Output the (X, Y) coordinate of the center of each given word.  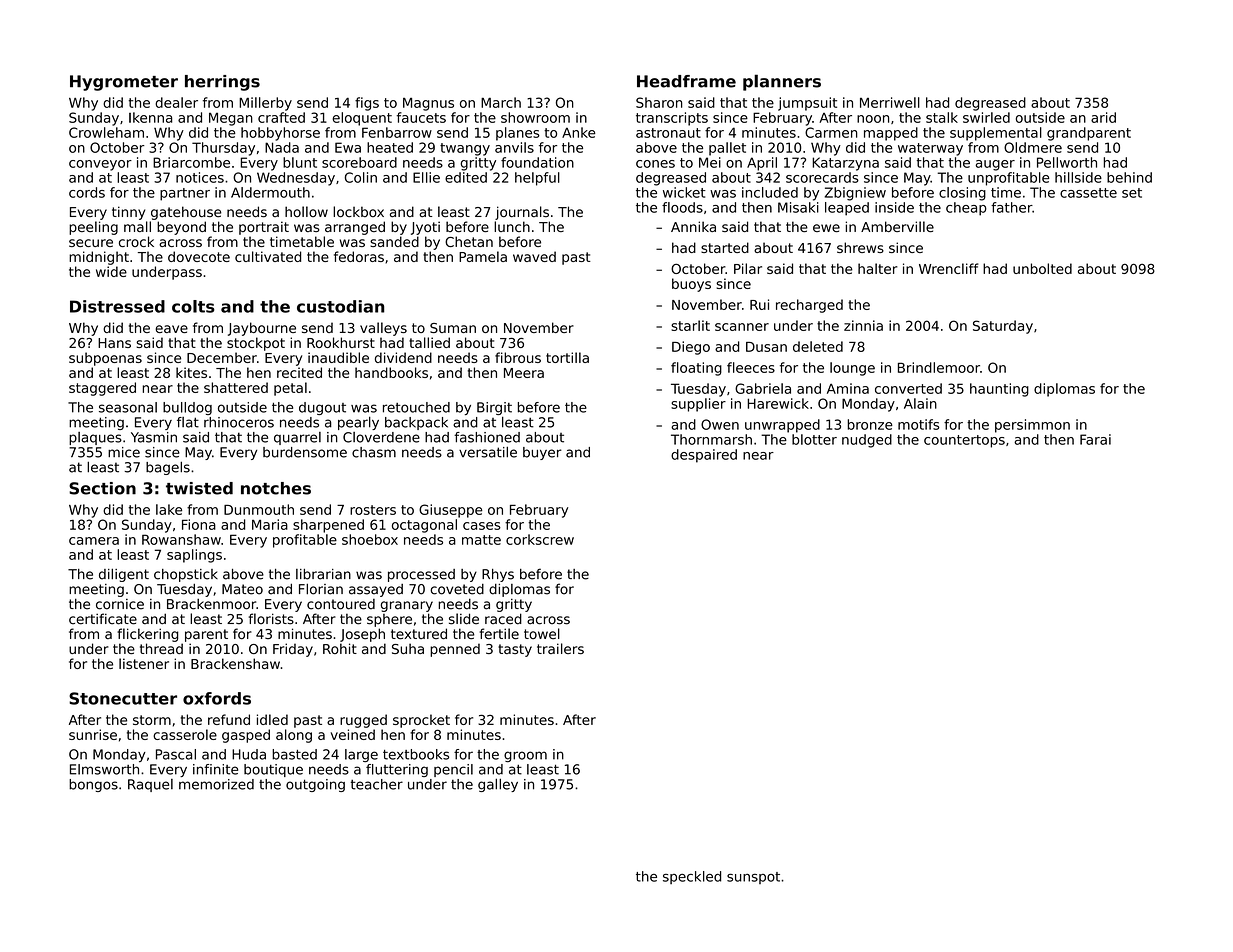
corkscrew (540, 539)
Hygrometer (124, 83)
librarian (323, 574)
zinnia (863, 325)
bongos (93, 785)
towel (542, 633)
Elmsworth (104, 769)
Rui (759, 304)
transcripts (672, 119)
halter (877, 268)
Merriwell (890, 102)
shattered (236, 387)
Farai (1095, 439)
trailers (560, 648)
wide (111, 271)
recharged (809, 306)
